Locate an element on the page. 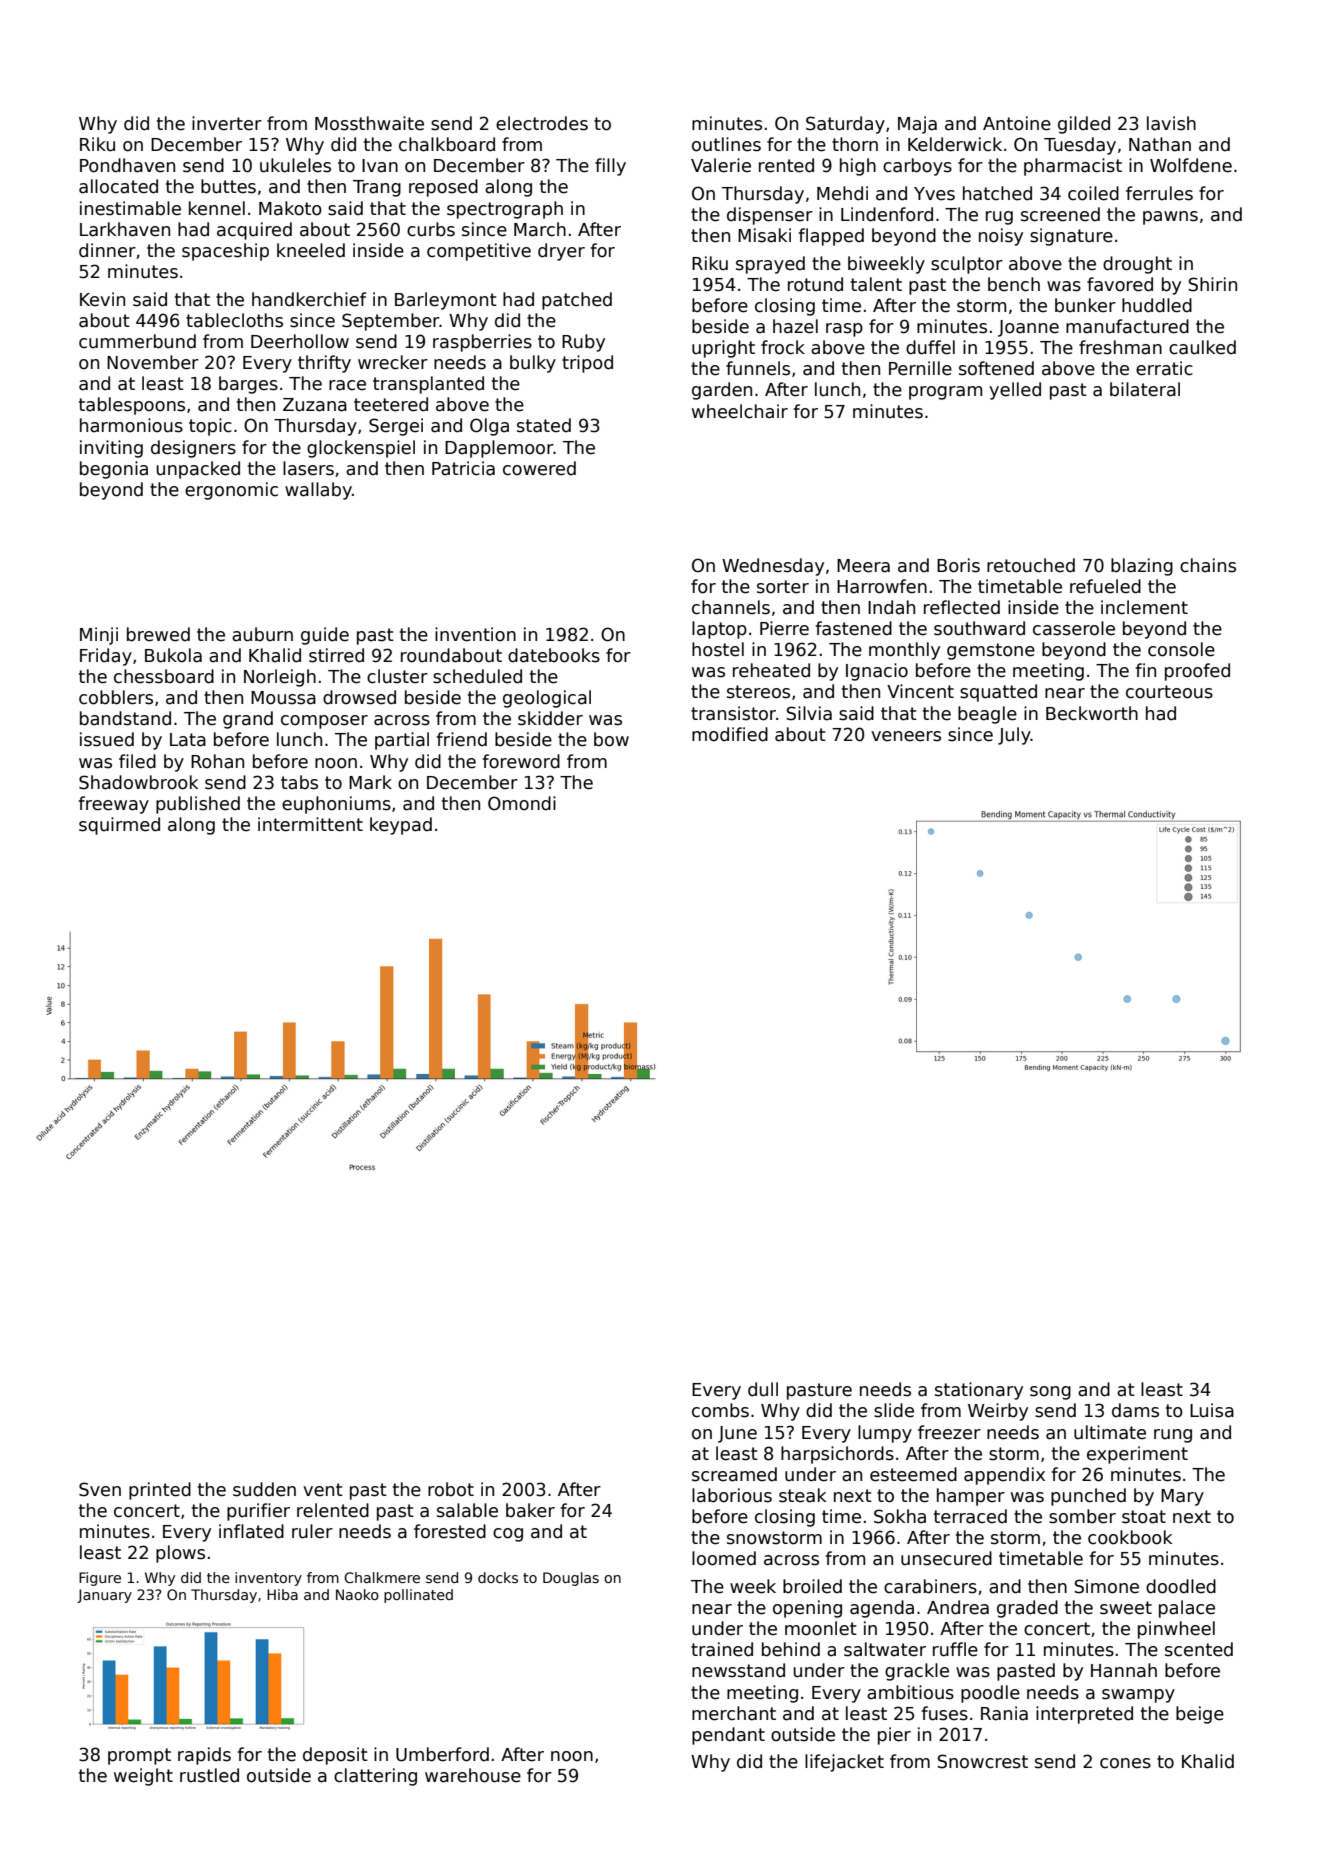 Image resolution: width=1322 pixels, height=1870 pixels. Sven is located at coordinates (100, 1489).
